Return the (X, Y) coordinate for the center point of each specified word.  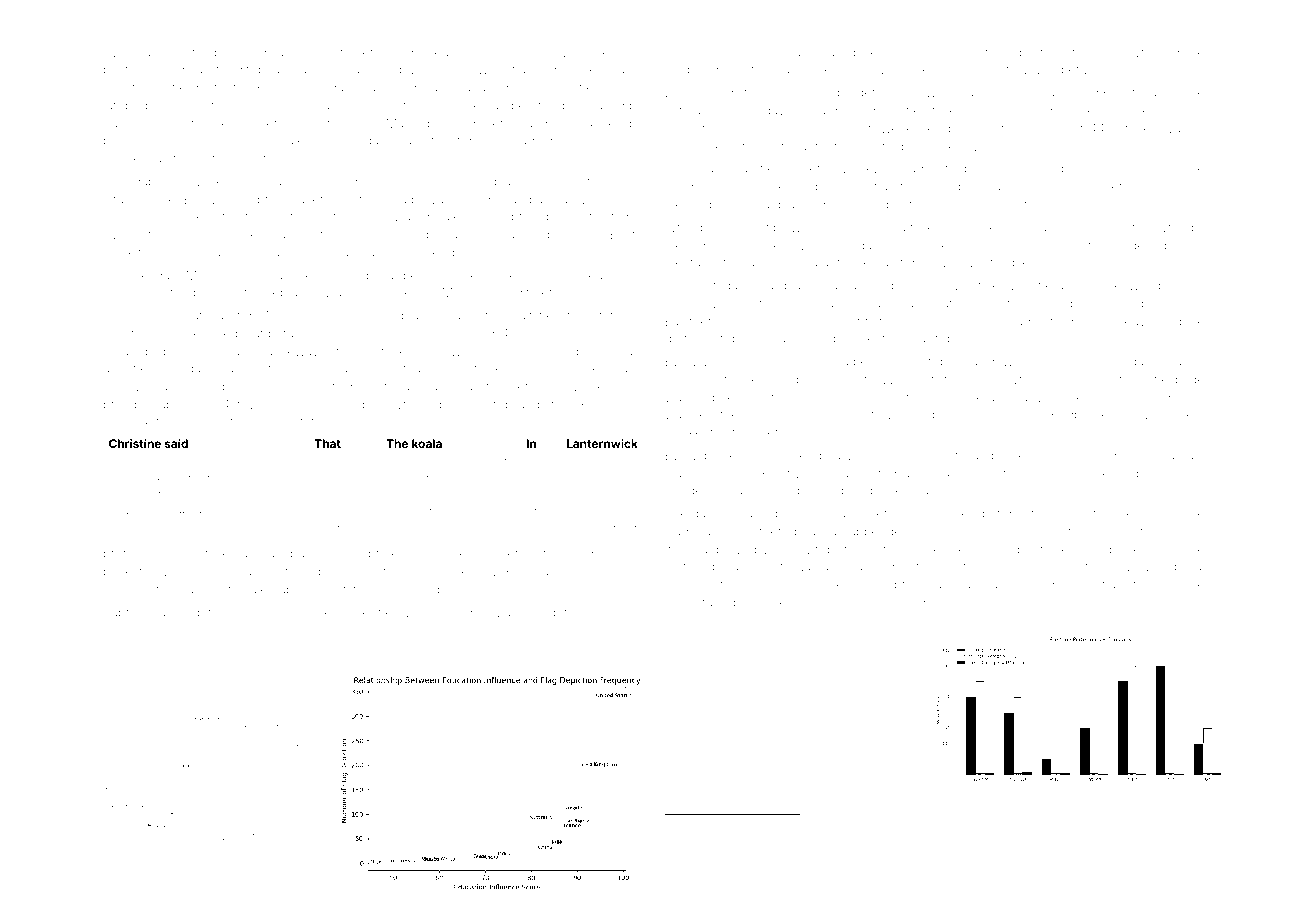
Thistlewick (196, 553)
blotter (1127, 549)
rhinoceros (356, 52)
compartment (805, 147)
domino (1040, 128)
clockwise (132, 252)
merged (687, 492)
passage (840, 188)
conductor (954, 204)
